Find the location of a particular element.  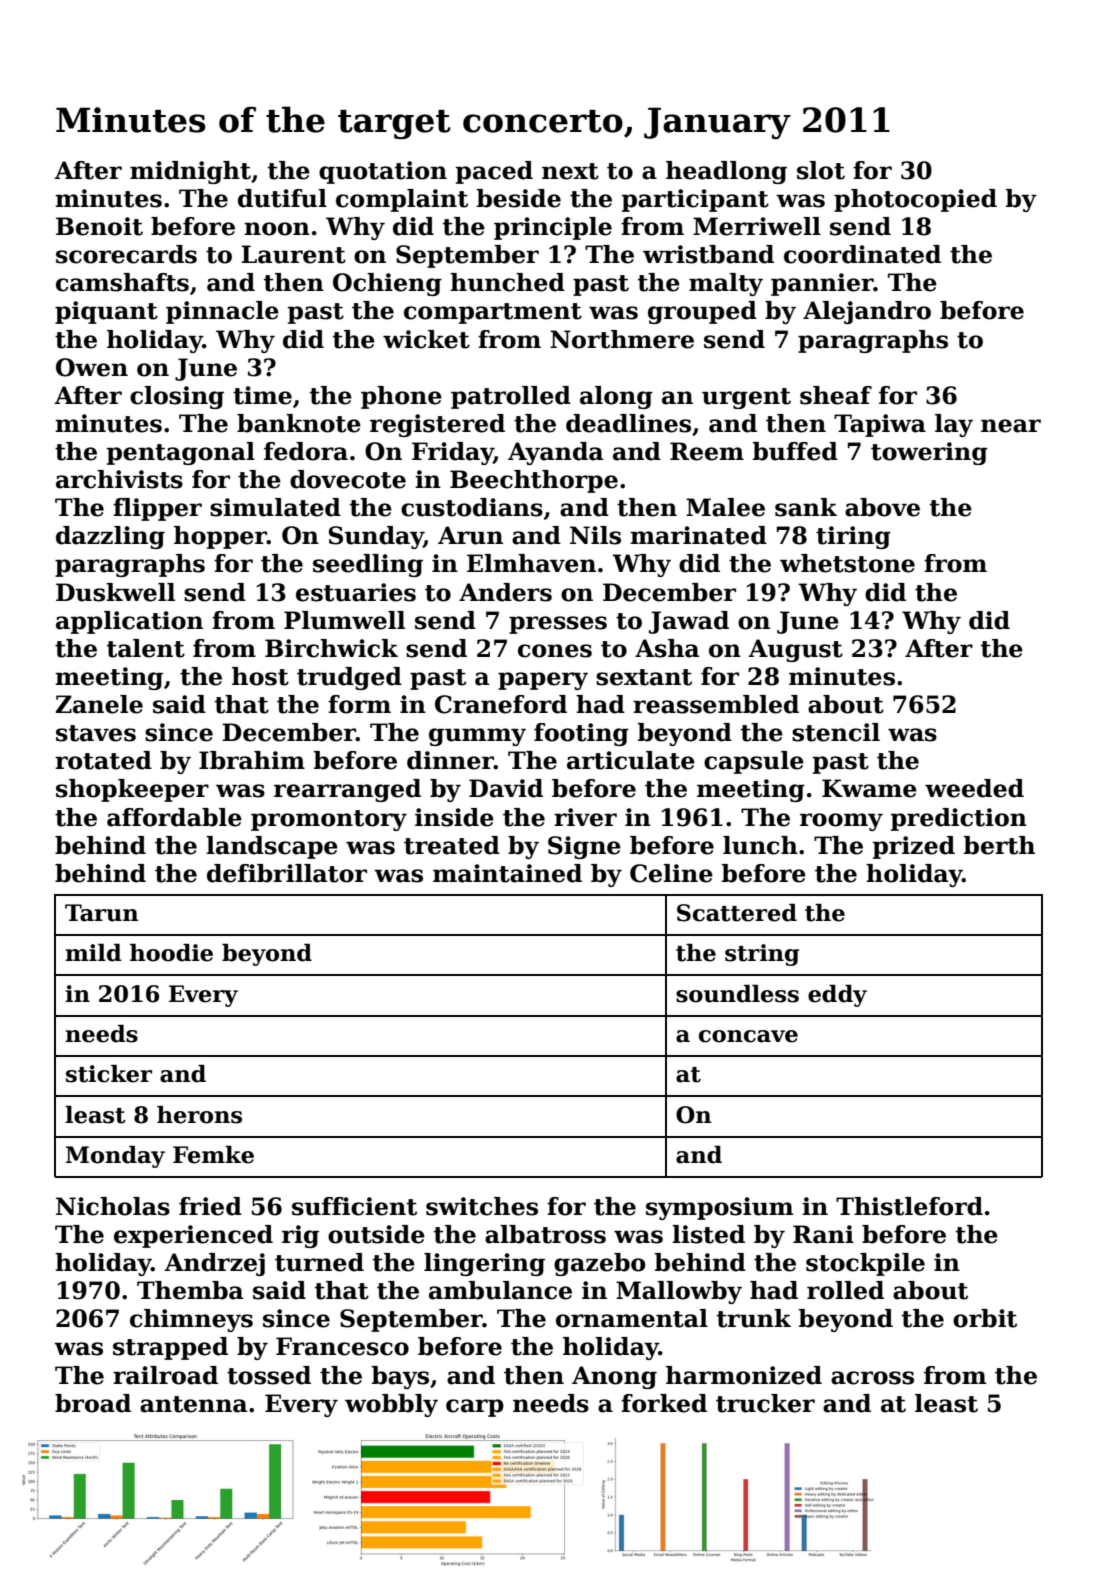

experienced is located at coordinates (193, 1236).
